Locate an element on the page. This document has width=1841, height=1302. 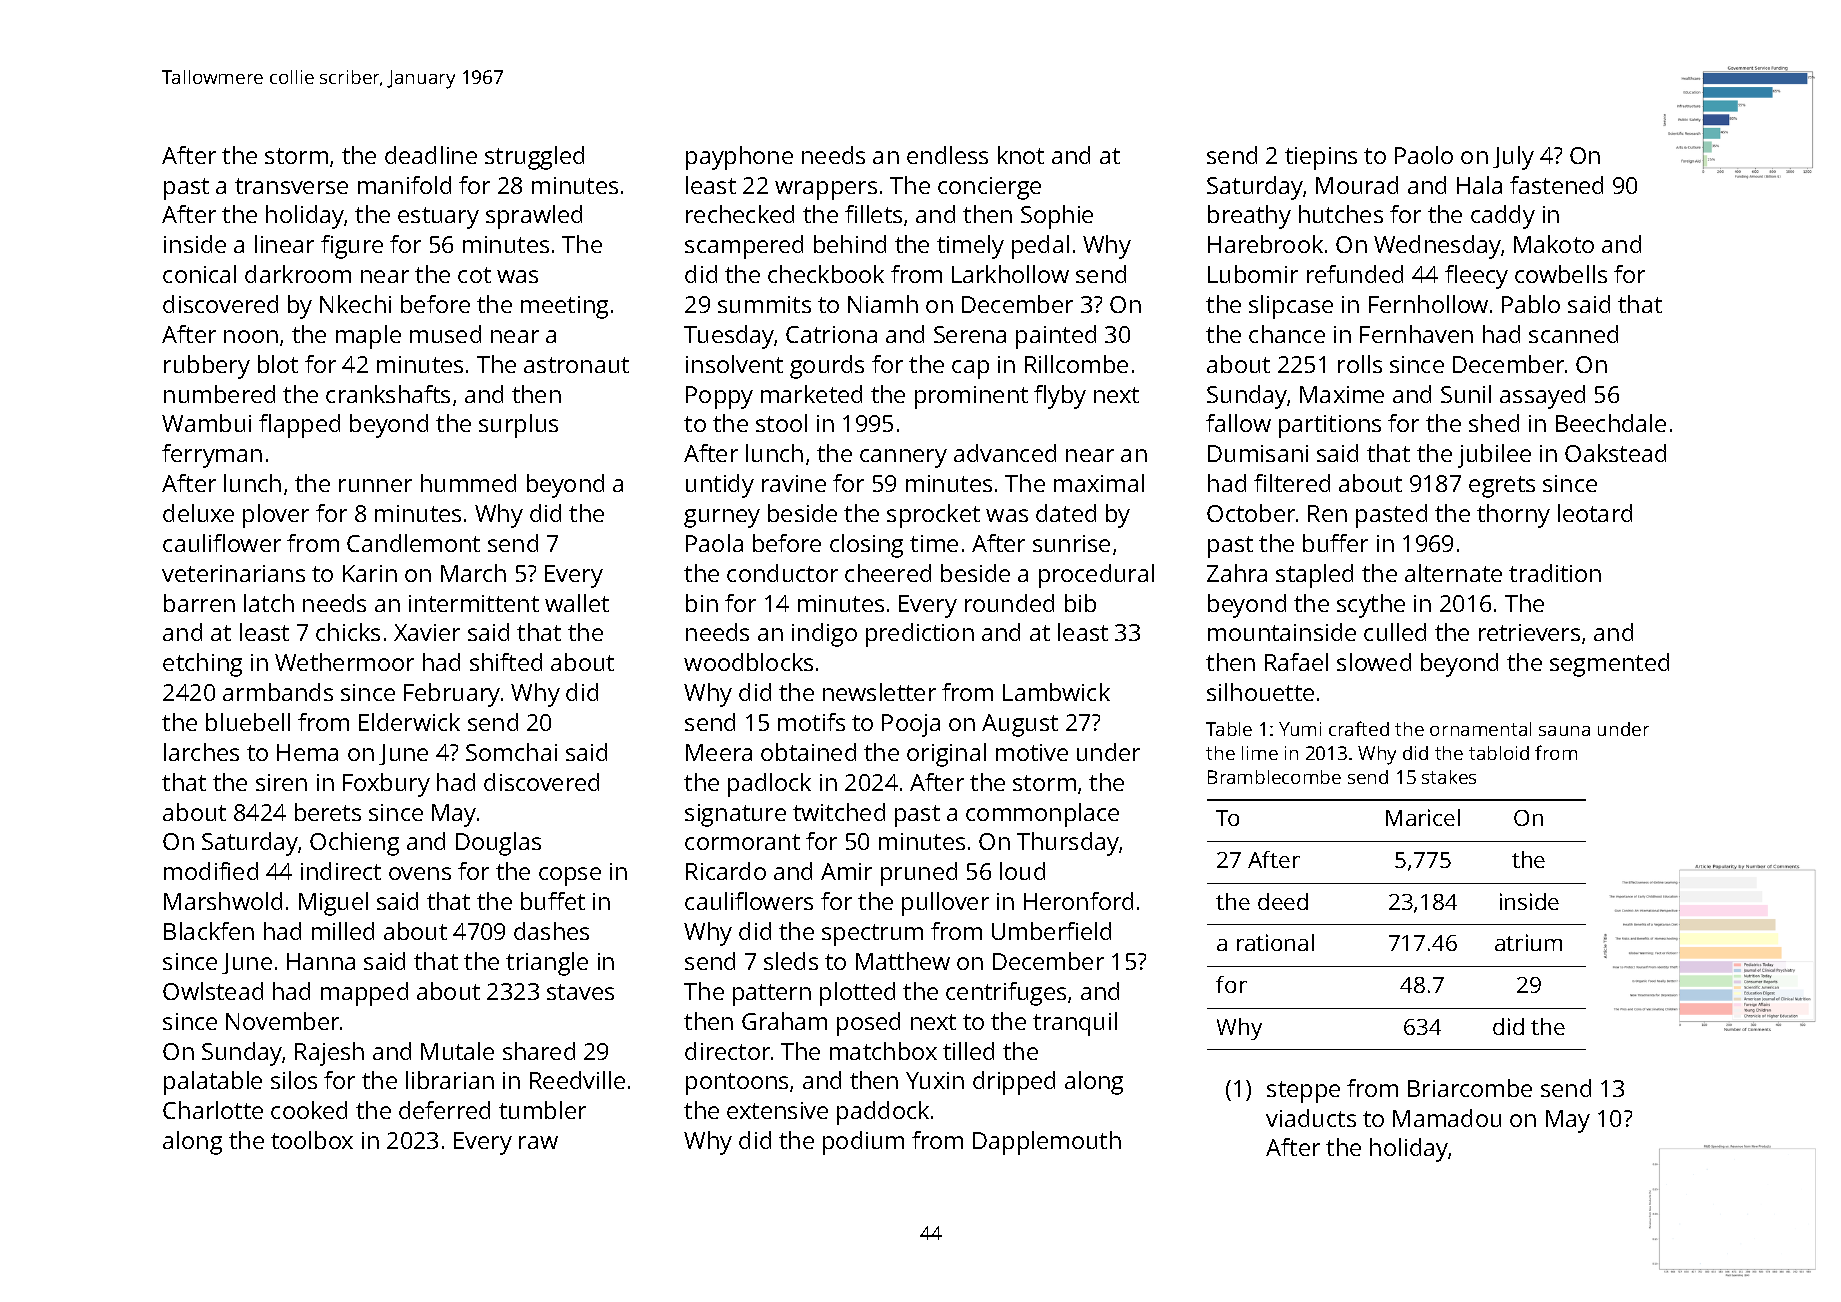
bluebell is located at coordinates (248, 722).
